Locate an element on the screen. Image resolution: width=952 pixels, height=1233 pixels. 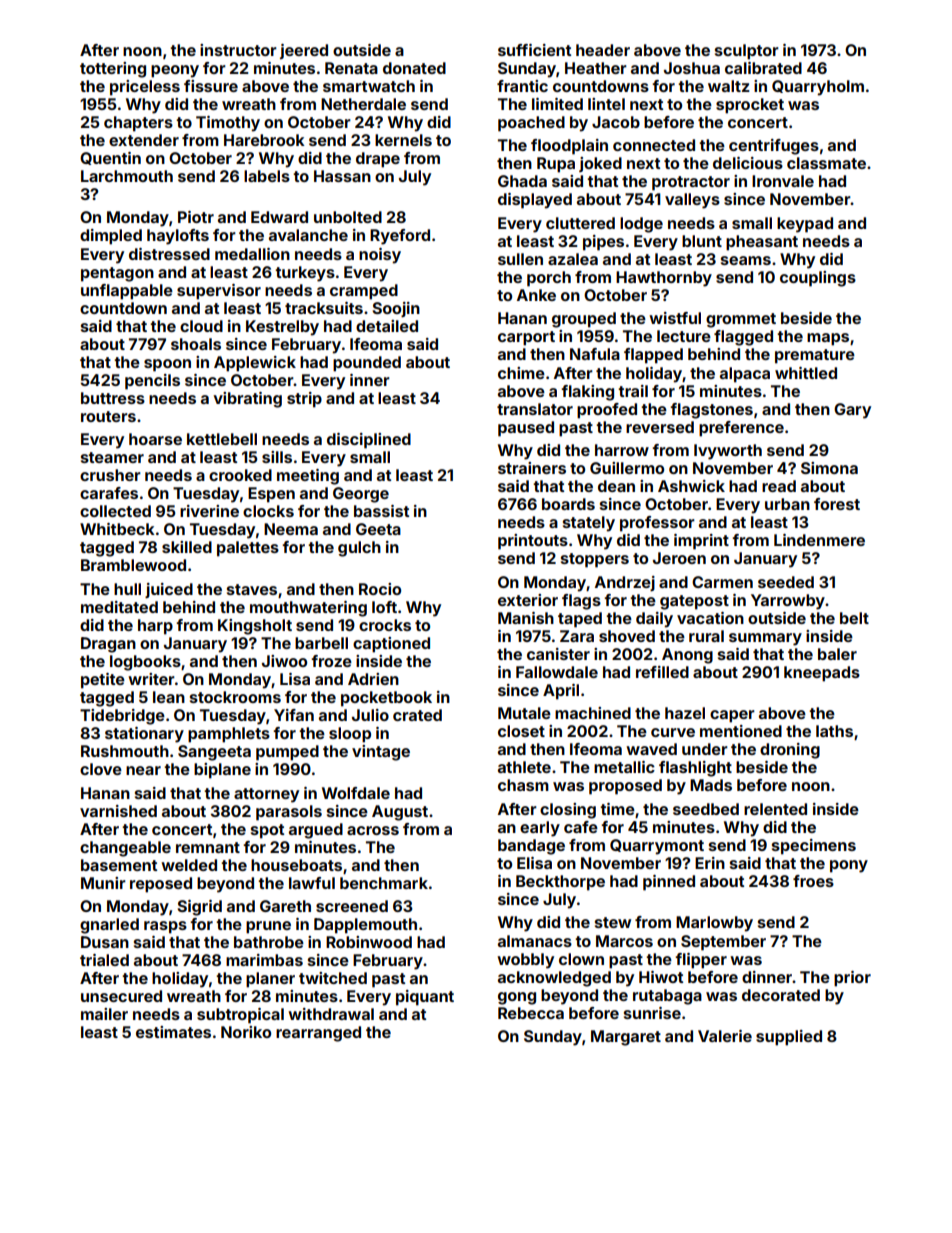
harp is located at coordinates (155, 627).
